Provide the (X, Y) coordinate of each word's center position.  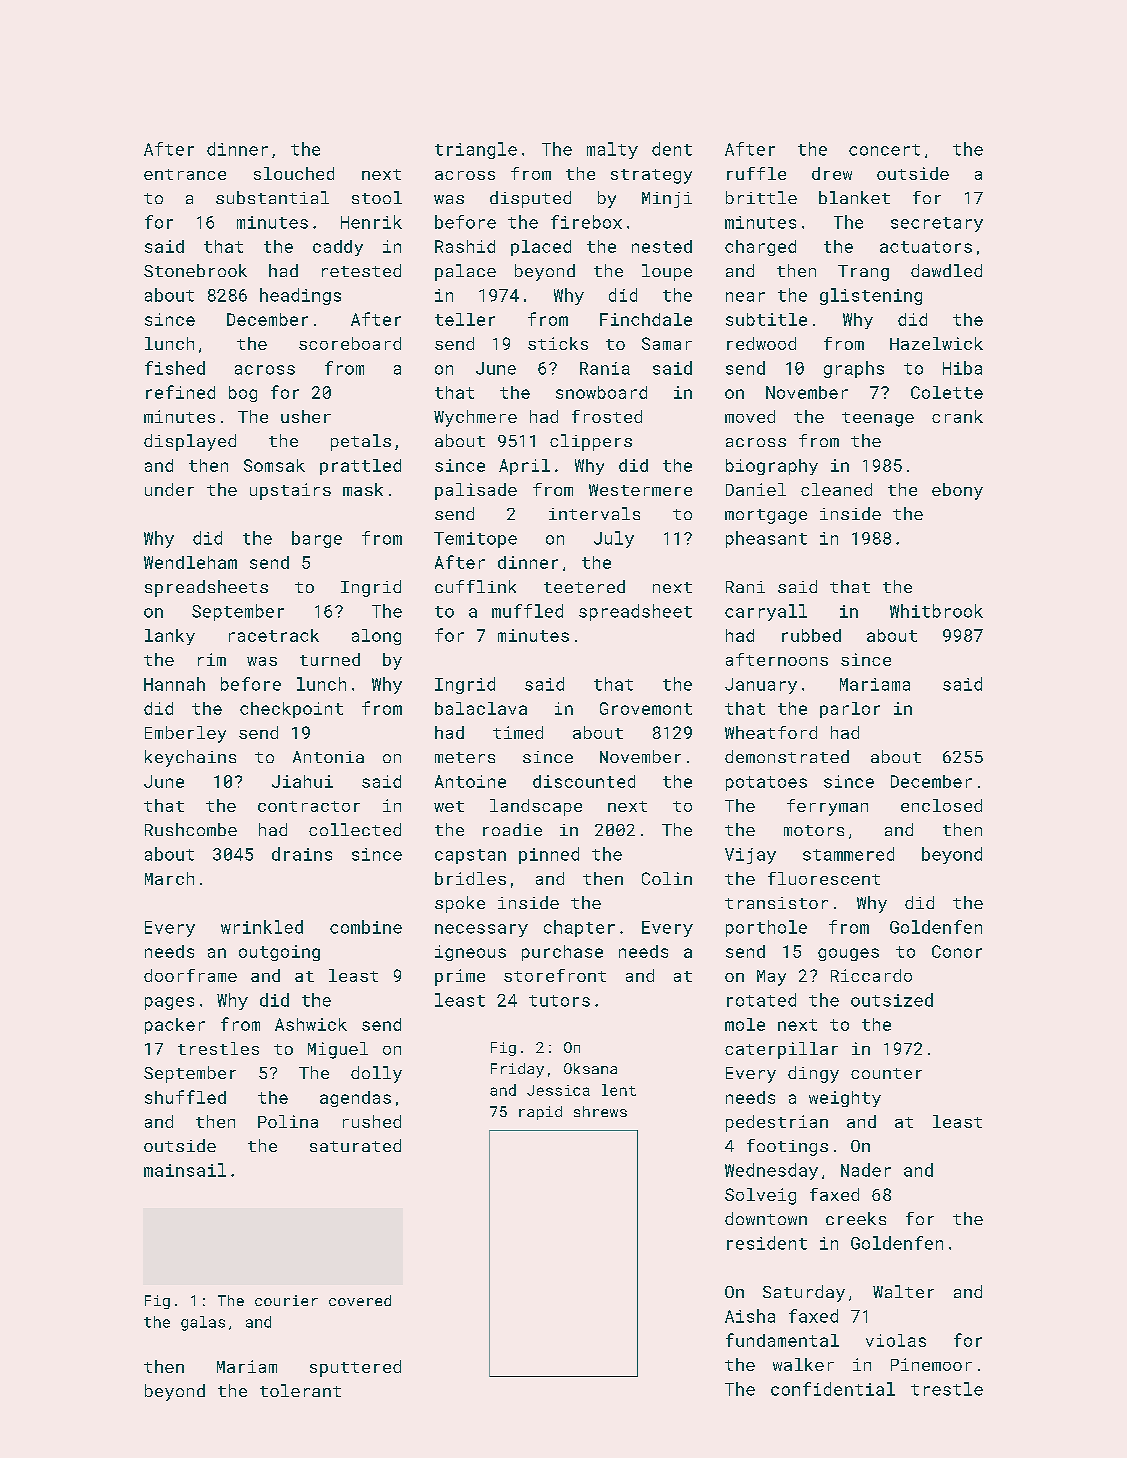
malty (612, 150)
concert (884, 150)
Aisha (750, 1316)
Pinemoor (931, 1364)
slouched (294, 173)
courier (286, 1300)
